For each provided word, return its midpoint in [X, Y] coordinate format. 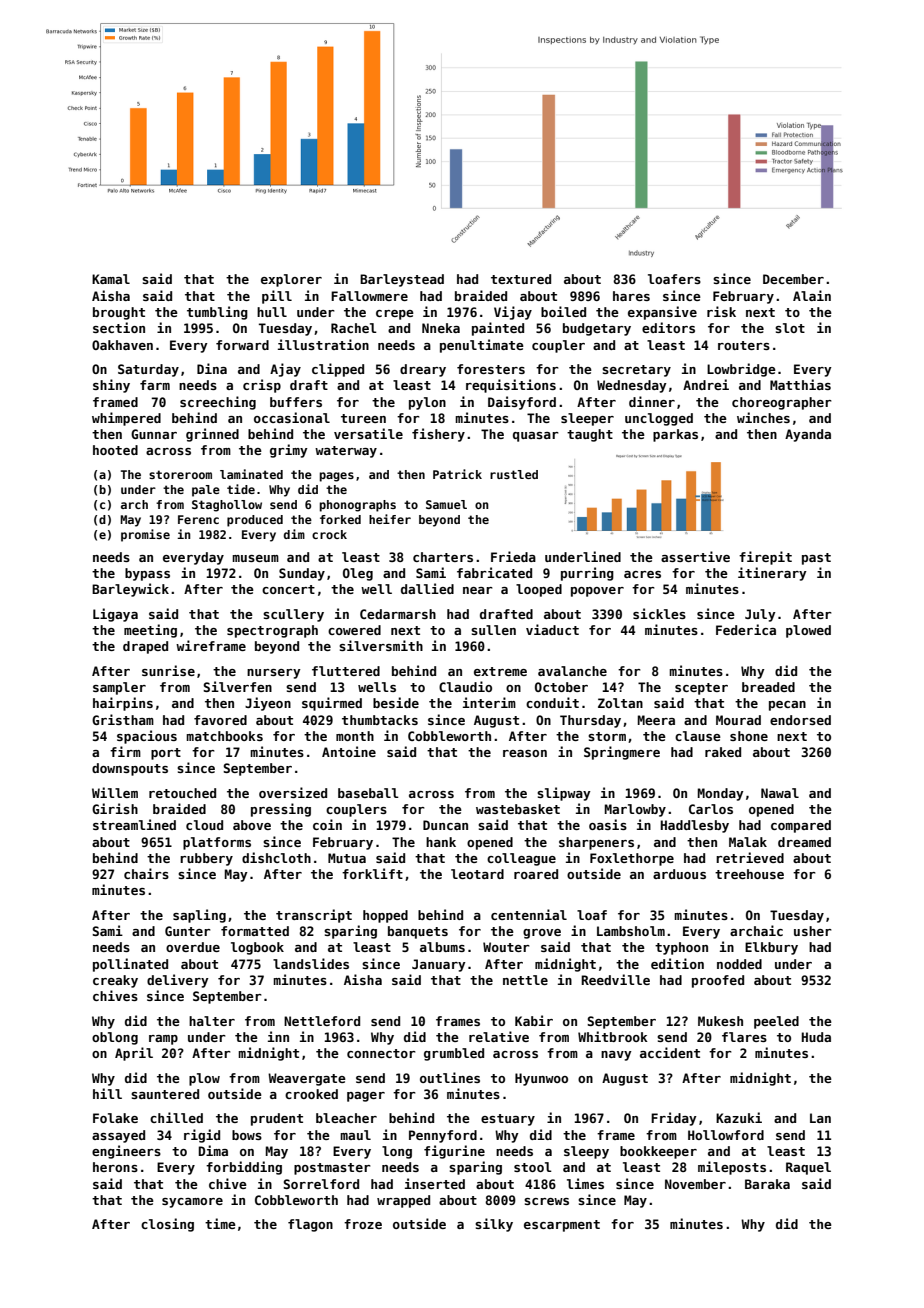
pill [277, 297]
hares [631, 296]
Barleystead [402, 280]
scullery [293, 615]
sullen [493, 630]
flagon [310, 1225]
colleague [521, 859]
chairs [146, 873]
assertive [695, 556]
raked [723, 752]
